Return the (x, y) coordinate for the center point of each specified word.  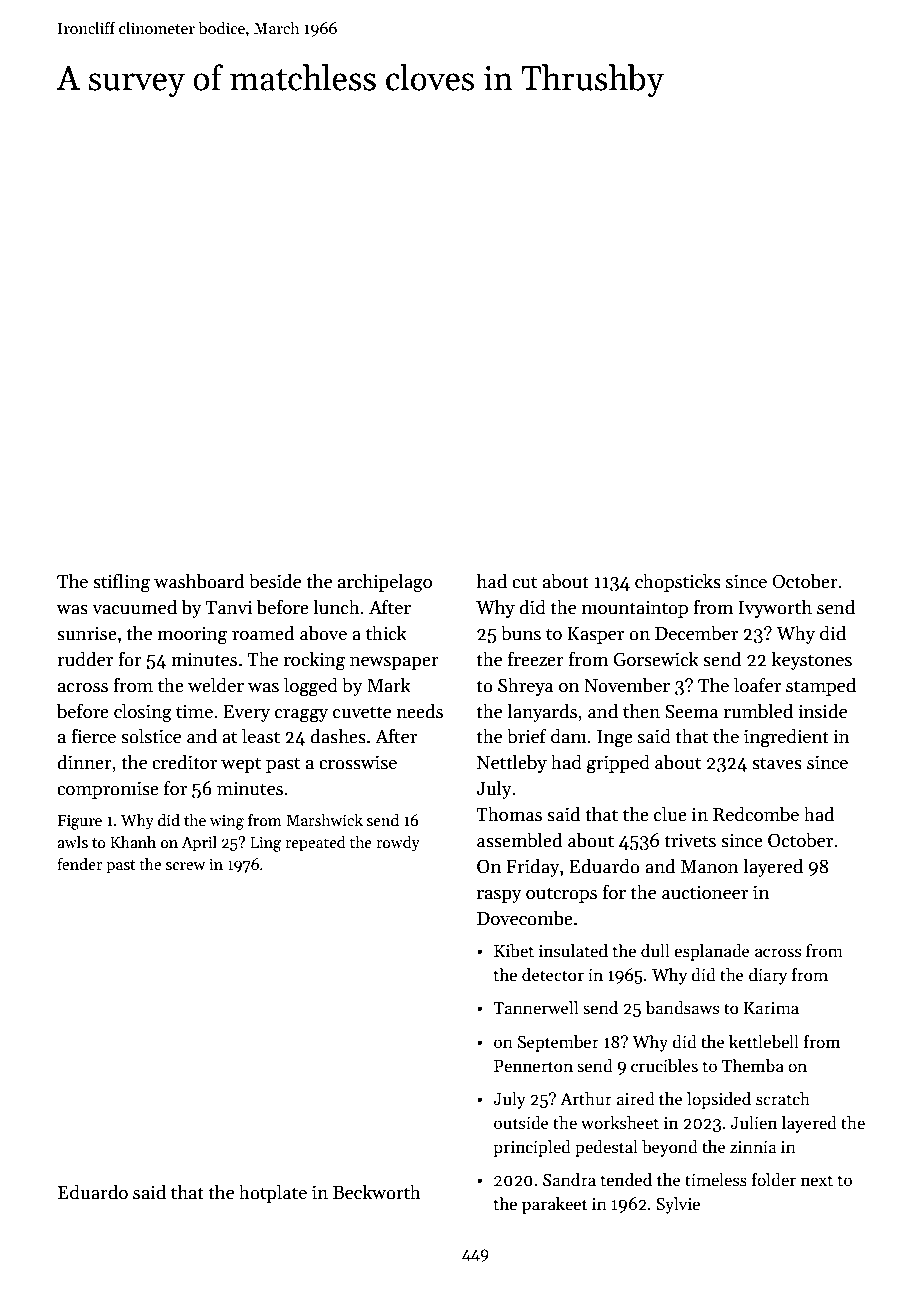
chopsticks (678, 582)
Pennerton (533, 1066)
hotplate (273, 1193)
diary (768, 976)
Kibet (514, 951)
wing (227, 822)
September (558, 1043)
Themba (753, 1066)
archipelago (385, 583)
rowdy (398, 844)
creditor (184, 762)
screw (185, 866)
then (641, 711)
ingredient (786, 738)
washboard (199, 581)
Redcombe (756, 814)
